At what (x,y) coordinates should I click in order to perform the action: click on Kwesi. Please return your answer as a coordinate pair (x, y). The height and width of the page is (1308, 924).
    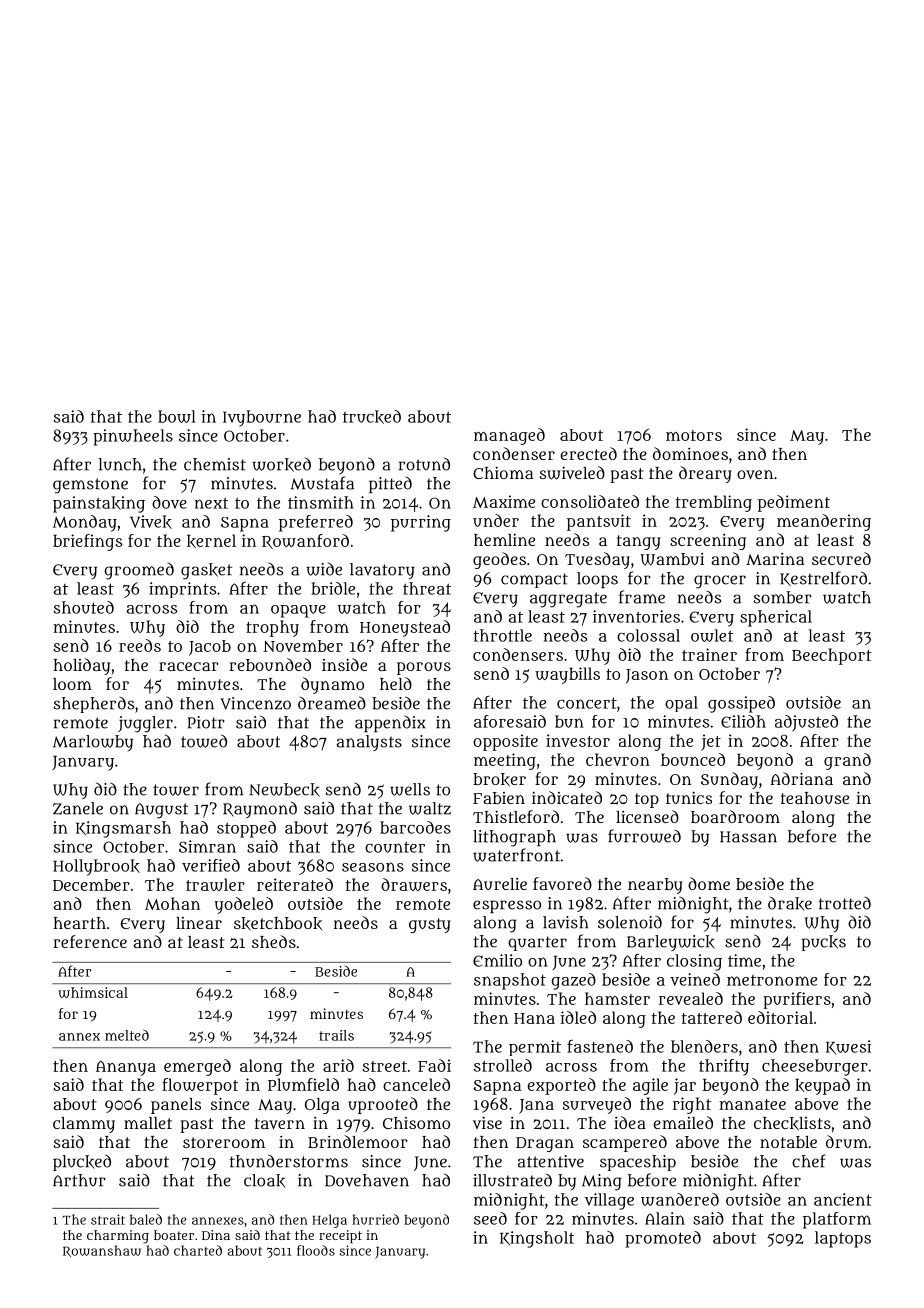
    Looking at the image, I should click on (848, 1047).
